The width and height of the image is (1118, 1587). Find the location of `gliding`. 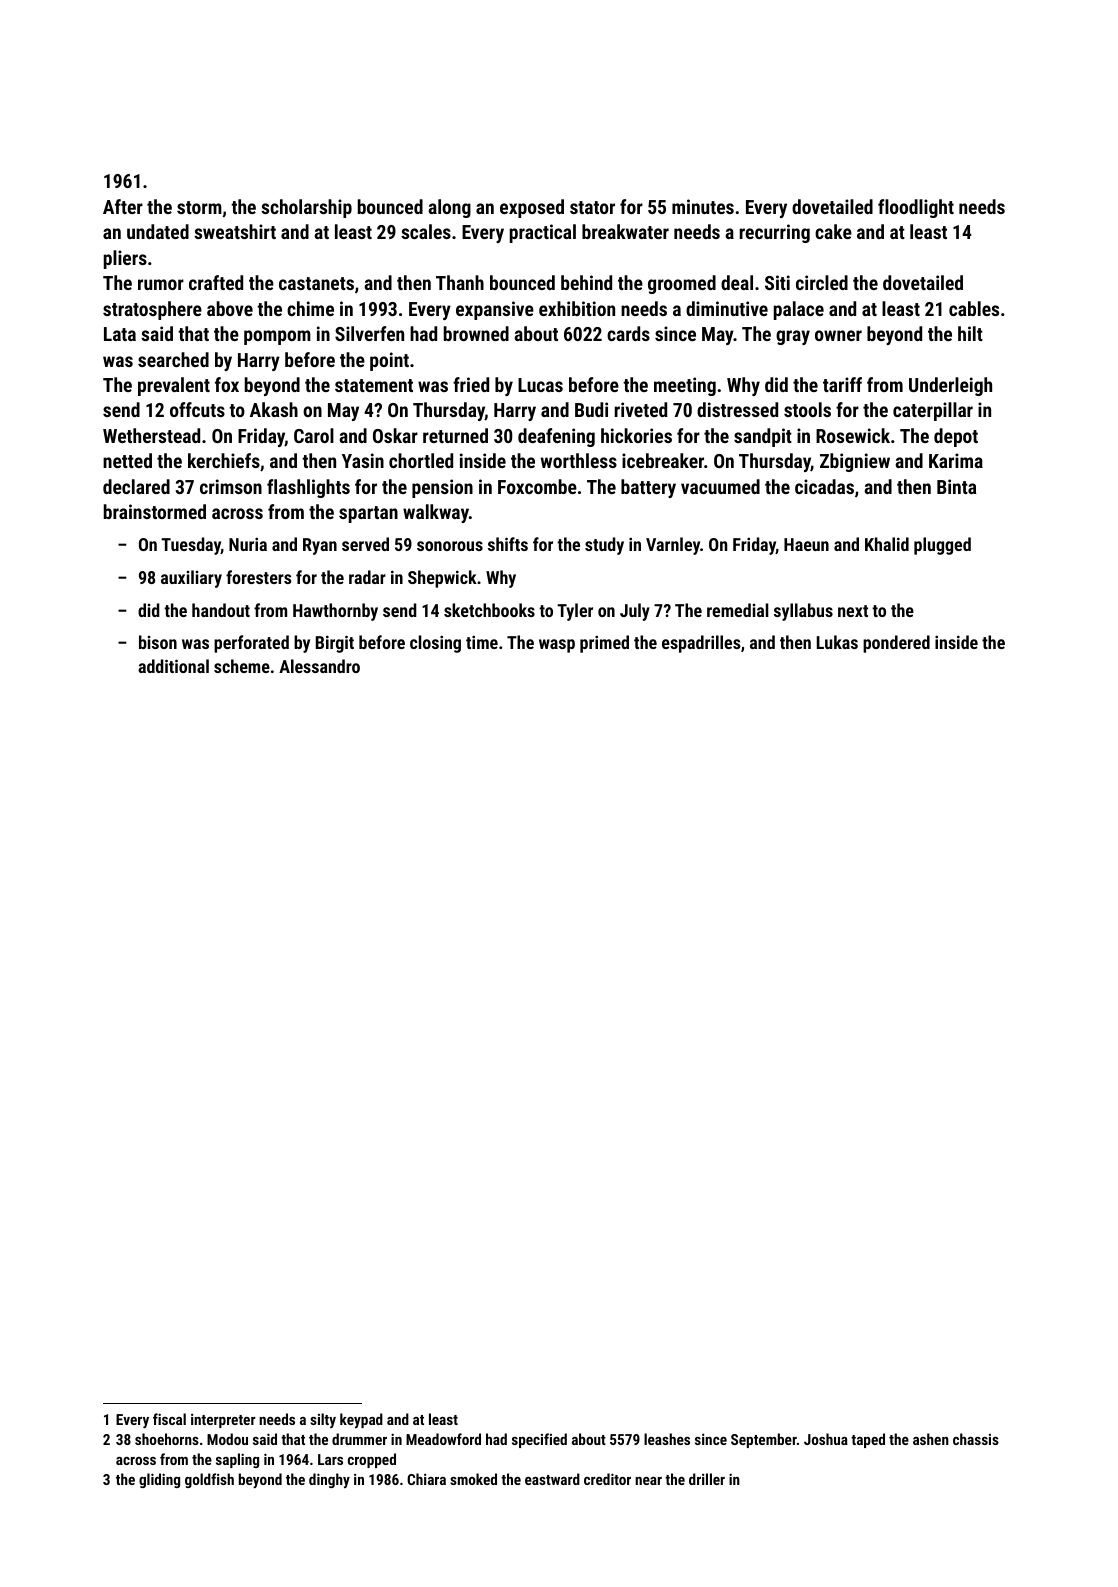

gliding is located at coordinates (159, 1480).
